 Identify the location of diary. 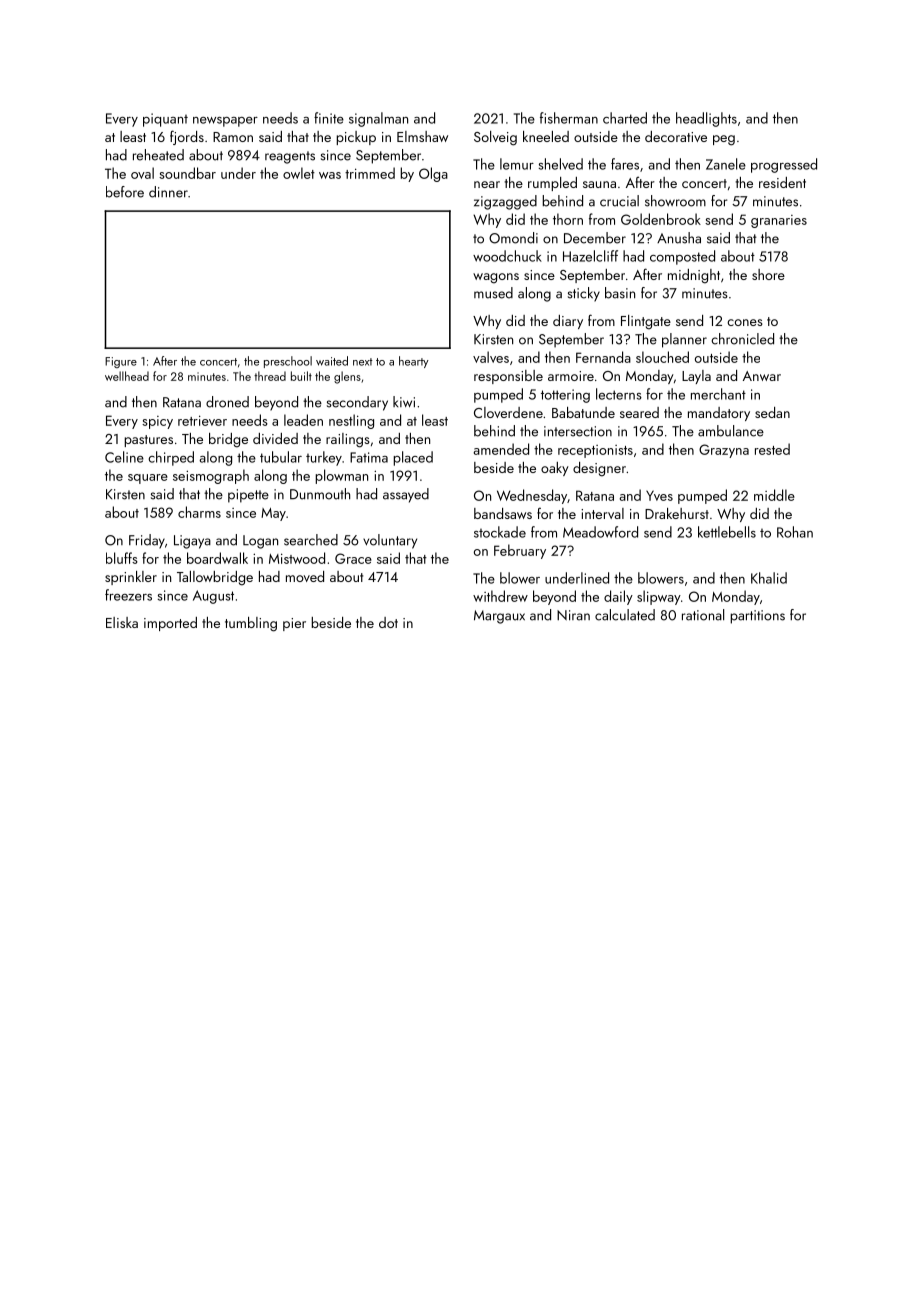
(568, 322).
